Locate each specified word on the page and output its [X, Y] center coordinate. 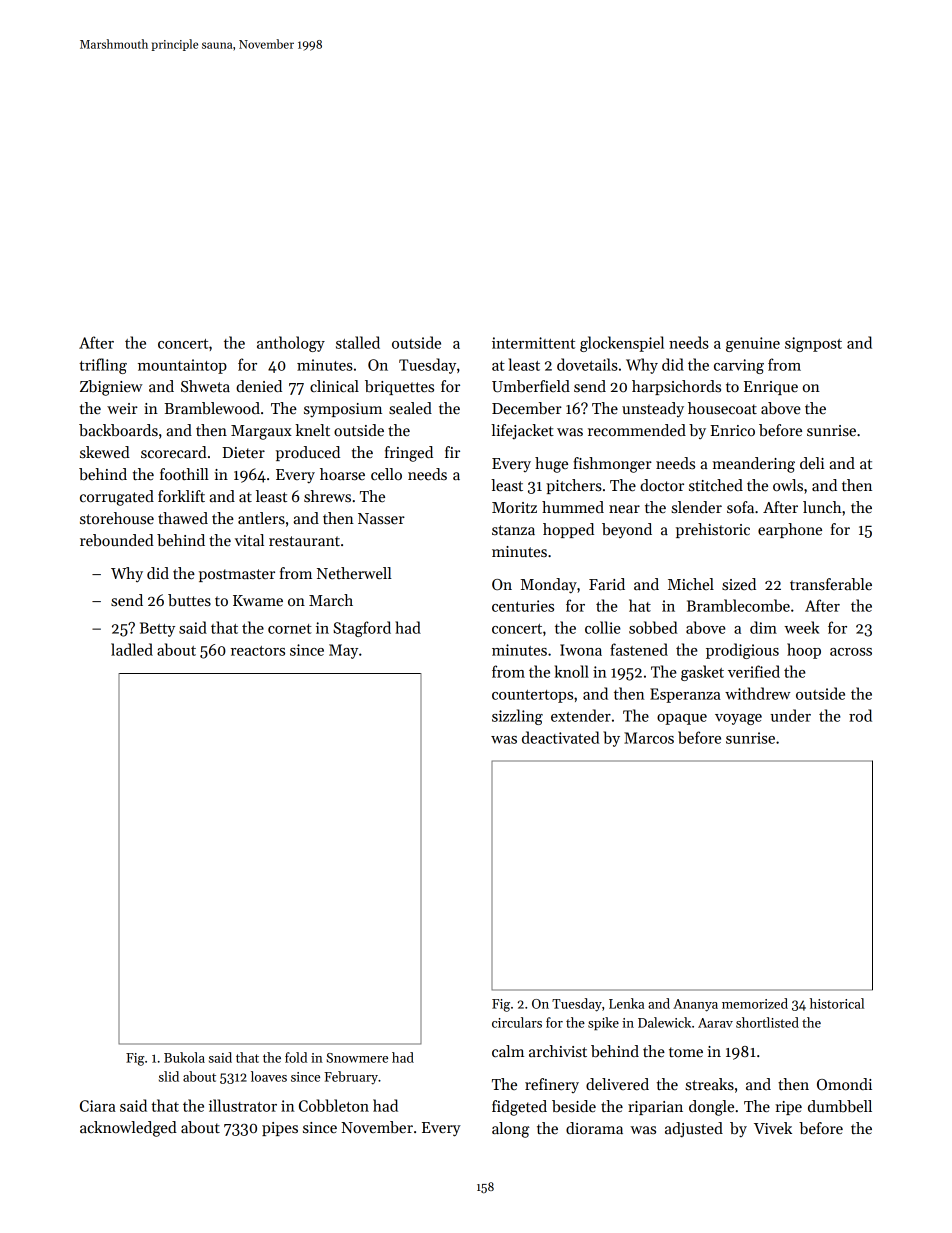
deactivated [560, 737]
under [790, 715]
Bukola [184, 1057]
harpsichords [676, 387]
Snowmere [357, 1058]
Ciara [98, 1106]
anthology [291, 344]
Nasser [381, 518]
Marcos [649, 738]
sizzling [517, 717]
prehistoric [713, 530]
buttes [189, 600]
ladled [132, 649]
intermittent [533, 343]
